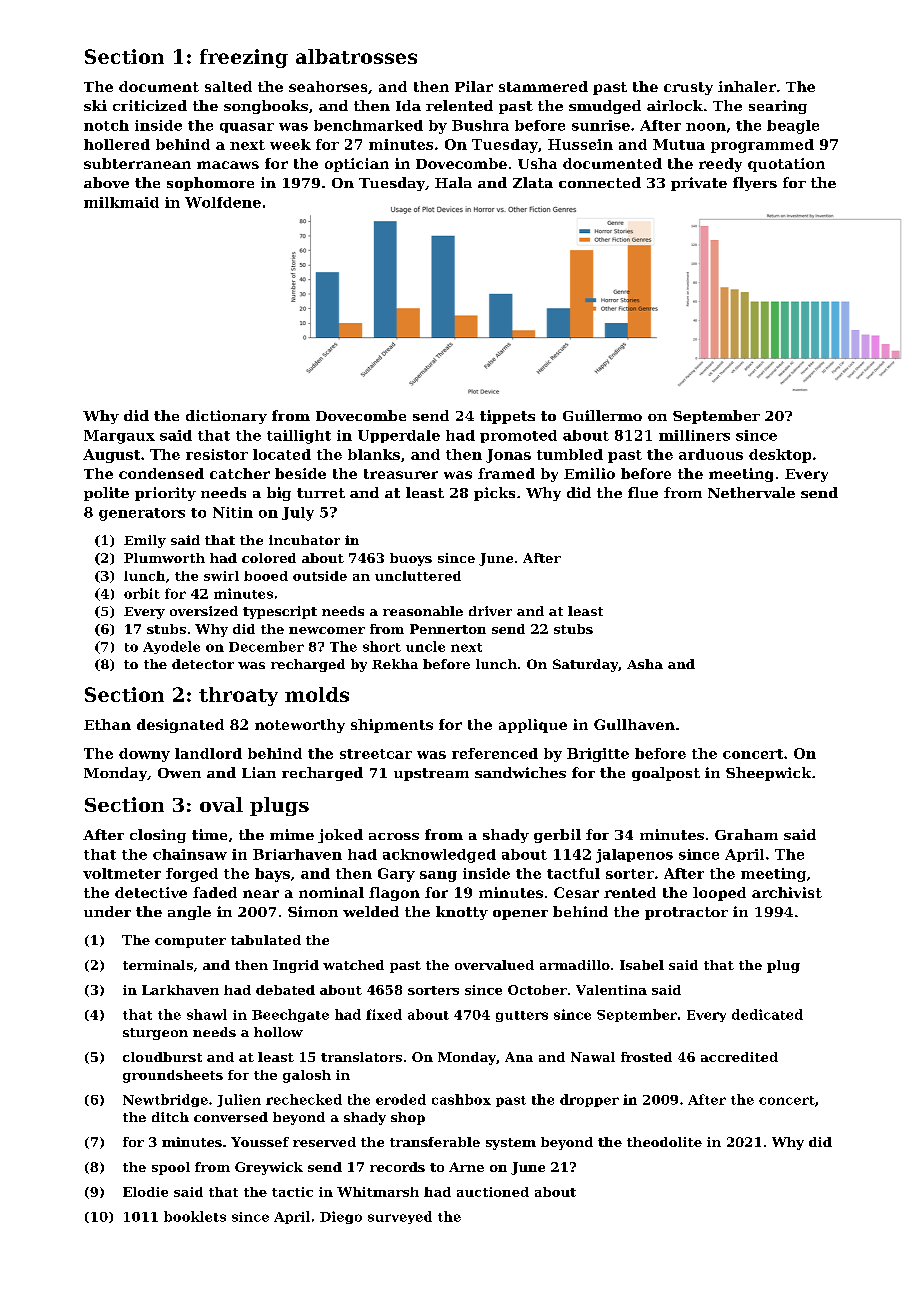 This screenshot has height=1308, width=924. What do you see at coordinates (145, 1192) in the screenshot?
I see `Elodie` at bounding box center [145, 1192].
